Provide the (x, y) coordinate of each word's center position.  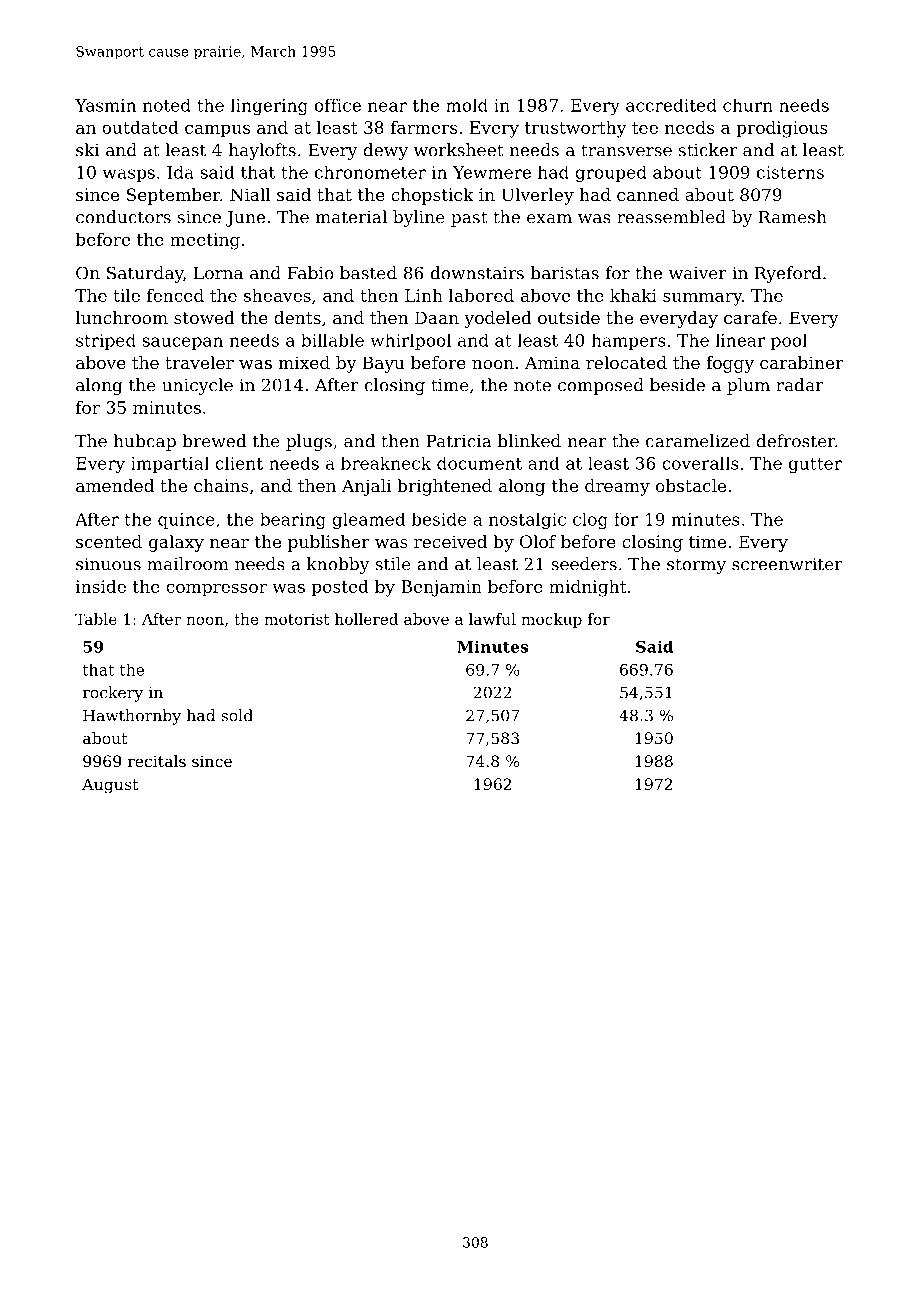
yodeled (498, 319)
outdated (140, 127)
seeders (584, 564)
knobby (338, 565)
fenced (175, 295)
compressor (216, 590)
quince (186, 521)
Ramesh (793, 217)
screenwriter (787, 564)
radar (800, 385)
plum (748, 386)
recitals (157, 761)
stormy (696, 566)
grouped (611, 174)
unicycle (197, 386)
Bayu (383, 364)
